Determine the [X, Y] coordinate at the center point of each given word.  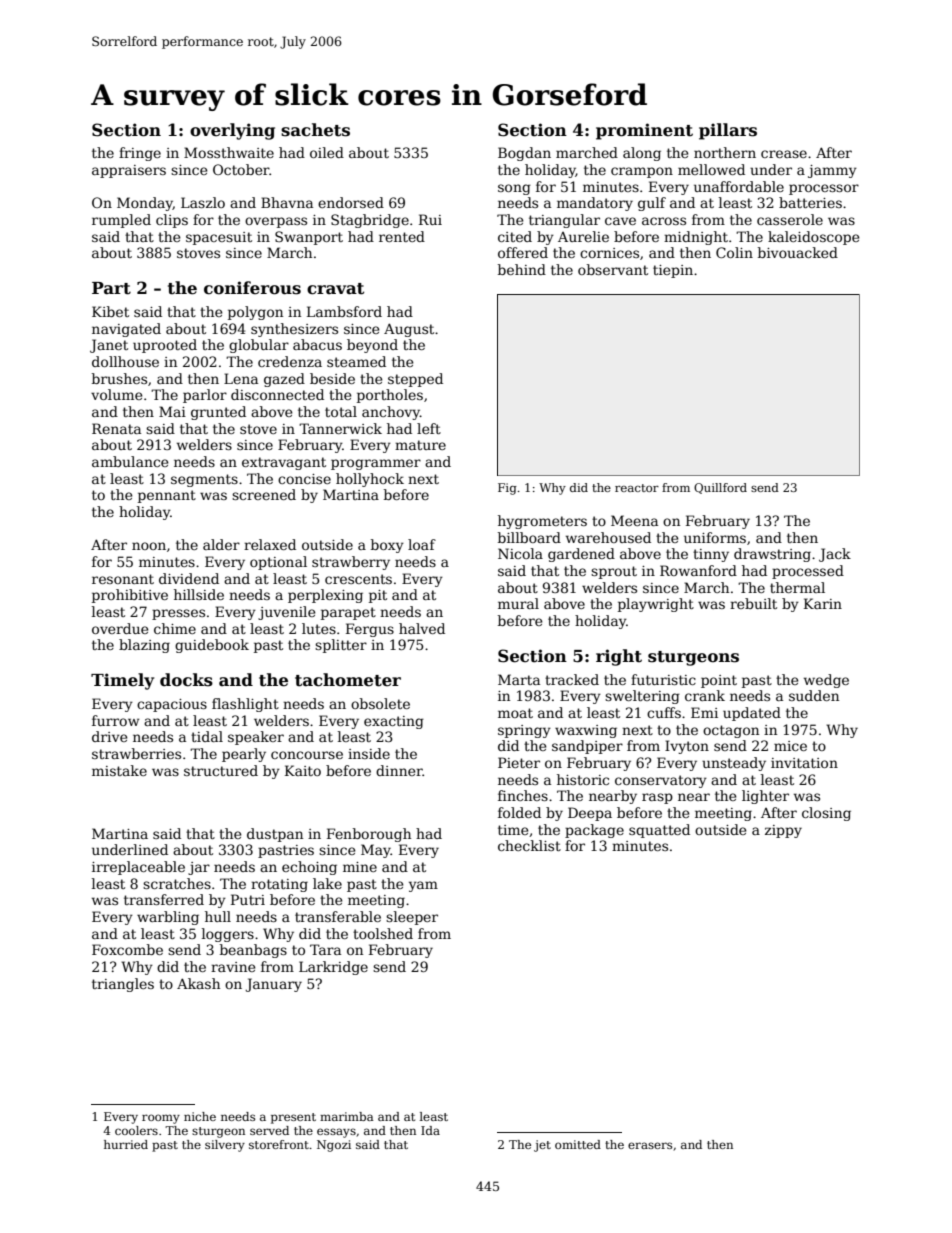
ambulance [130, 461]
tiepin [673, 271]
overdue [120, 628]
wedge [826, 681]
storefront [279, 1144]
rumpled [121, 221]
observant [613, 269]
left [429, 428]
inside [369, 753]
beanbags [253, 951]
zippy [783, 831]
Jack [835, 555]
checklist [529, 845]
